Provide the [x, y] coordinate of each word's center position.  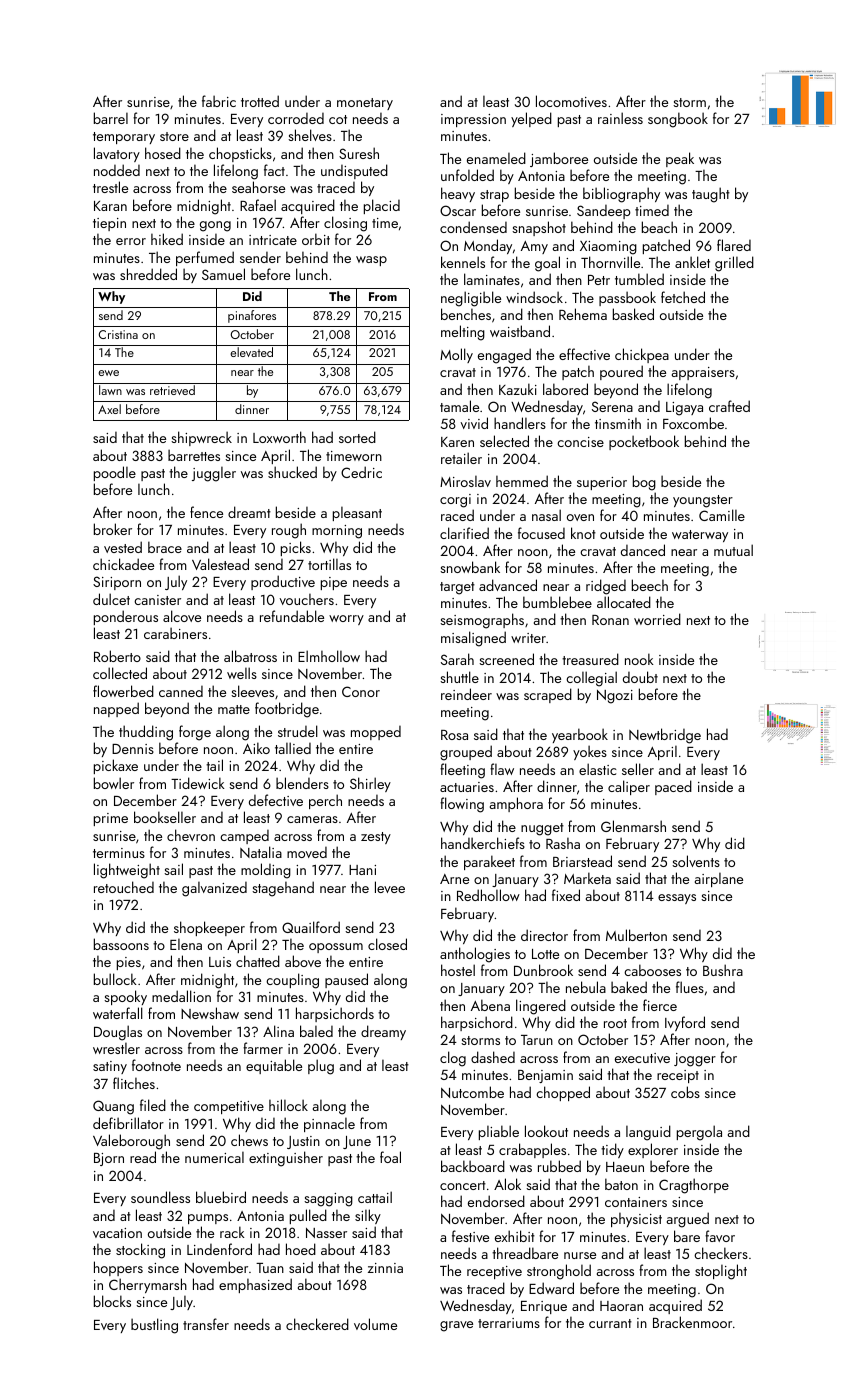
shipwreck [201, 438]
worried [657, 619]
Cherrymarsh [148, 1285]
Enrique [544, 1307]
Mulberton [636, 935]
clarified [464, 533]
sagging [328, 1200]
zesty [376, 838]
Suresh [359, 153]
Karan [110, 206]
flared [734, 245]
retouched [124, 887]
